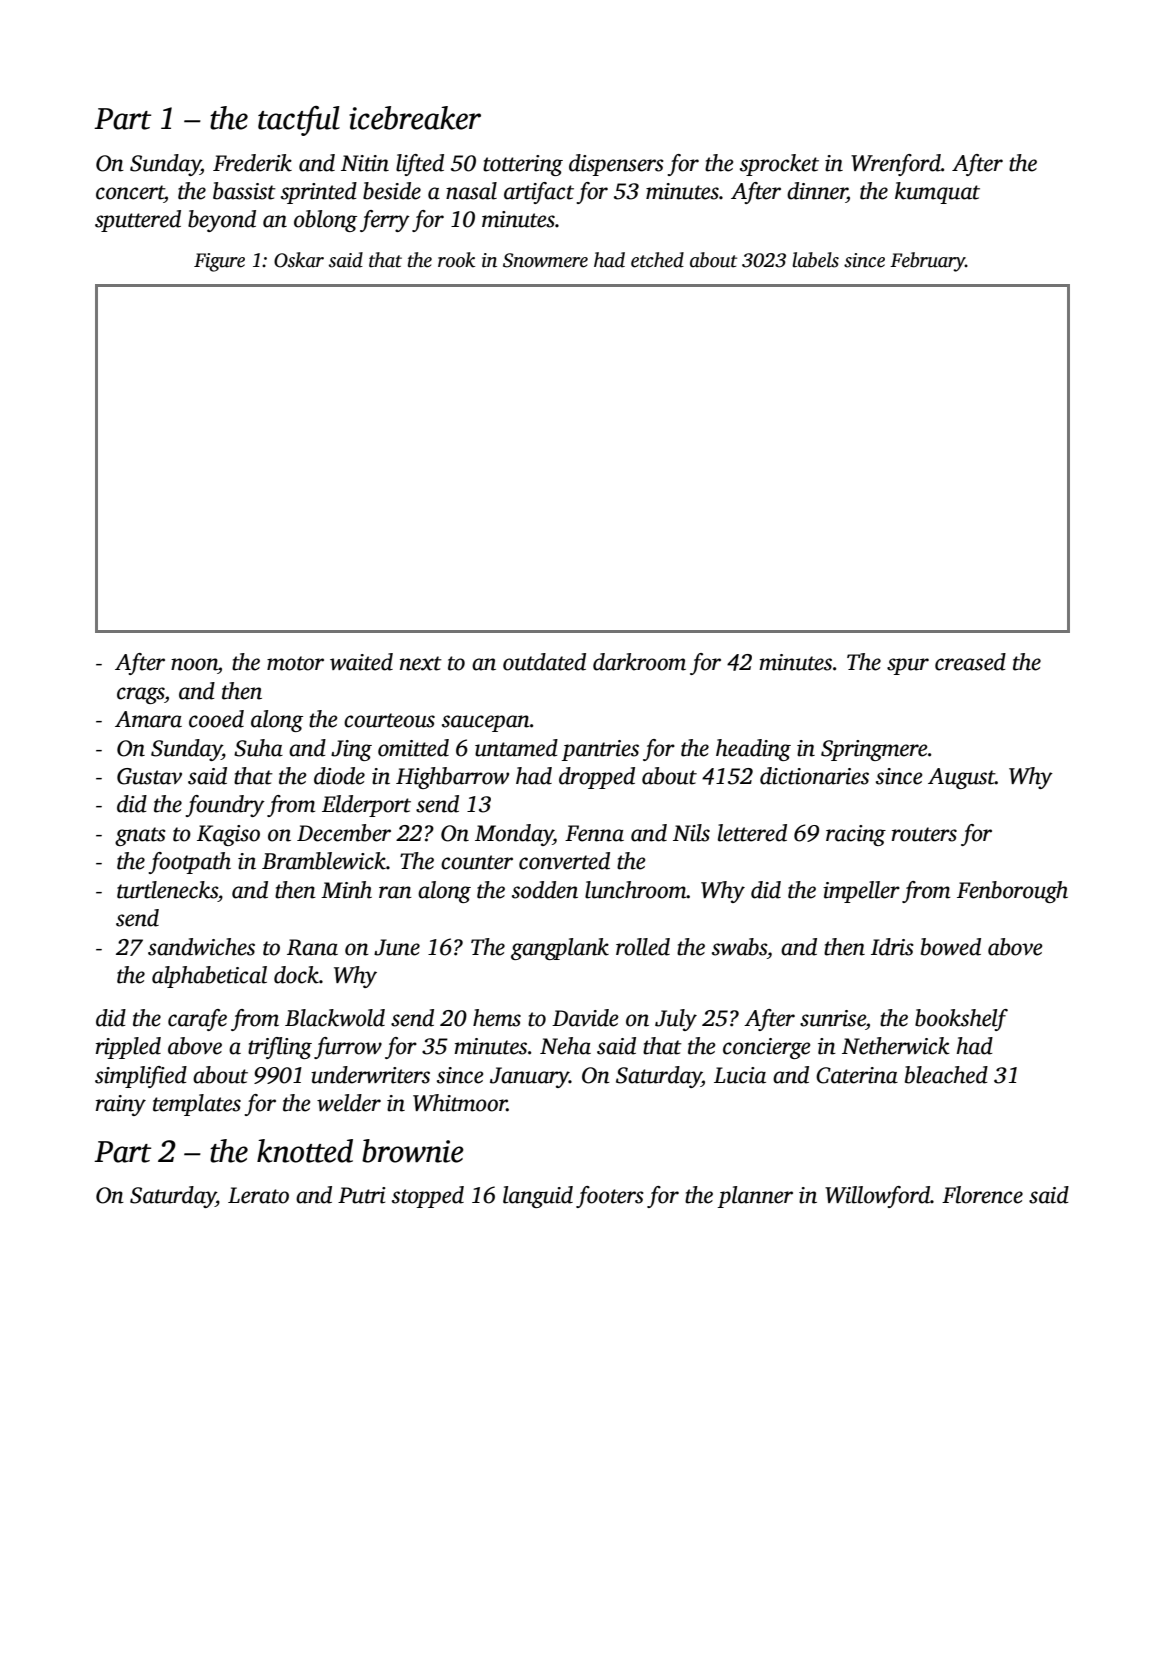 This image has height=1654, width=1165. What do you see at coordinates (523, 165) in the image?
I see `tottering` at bounding box center [523, 165].
